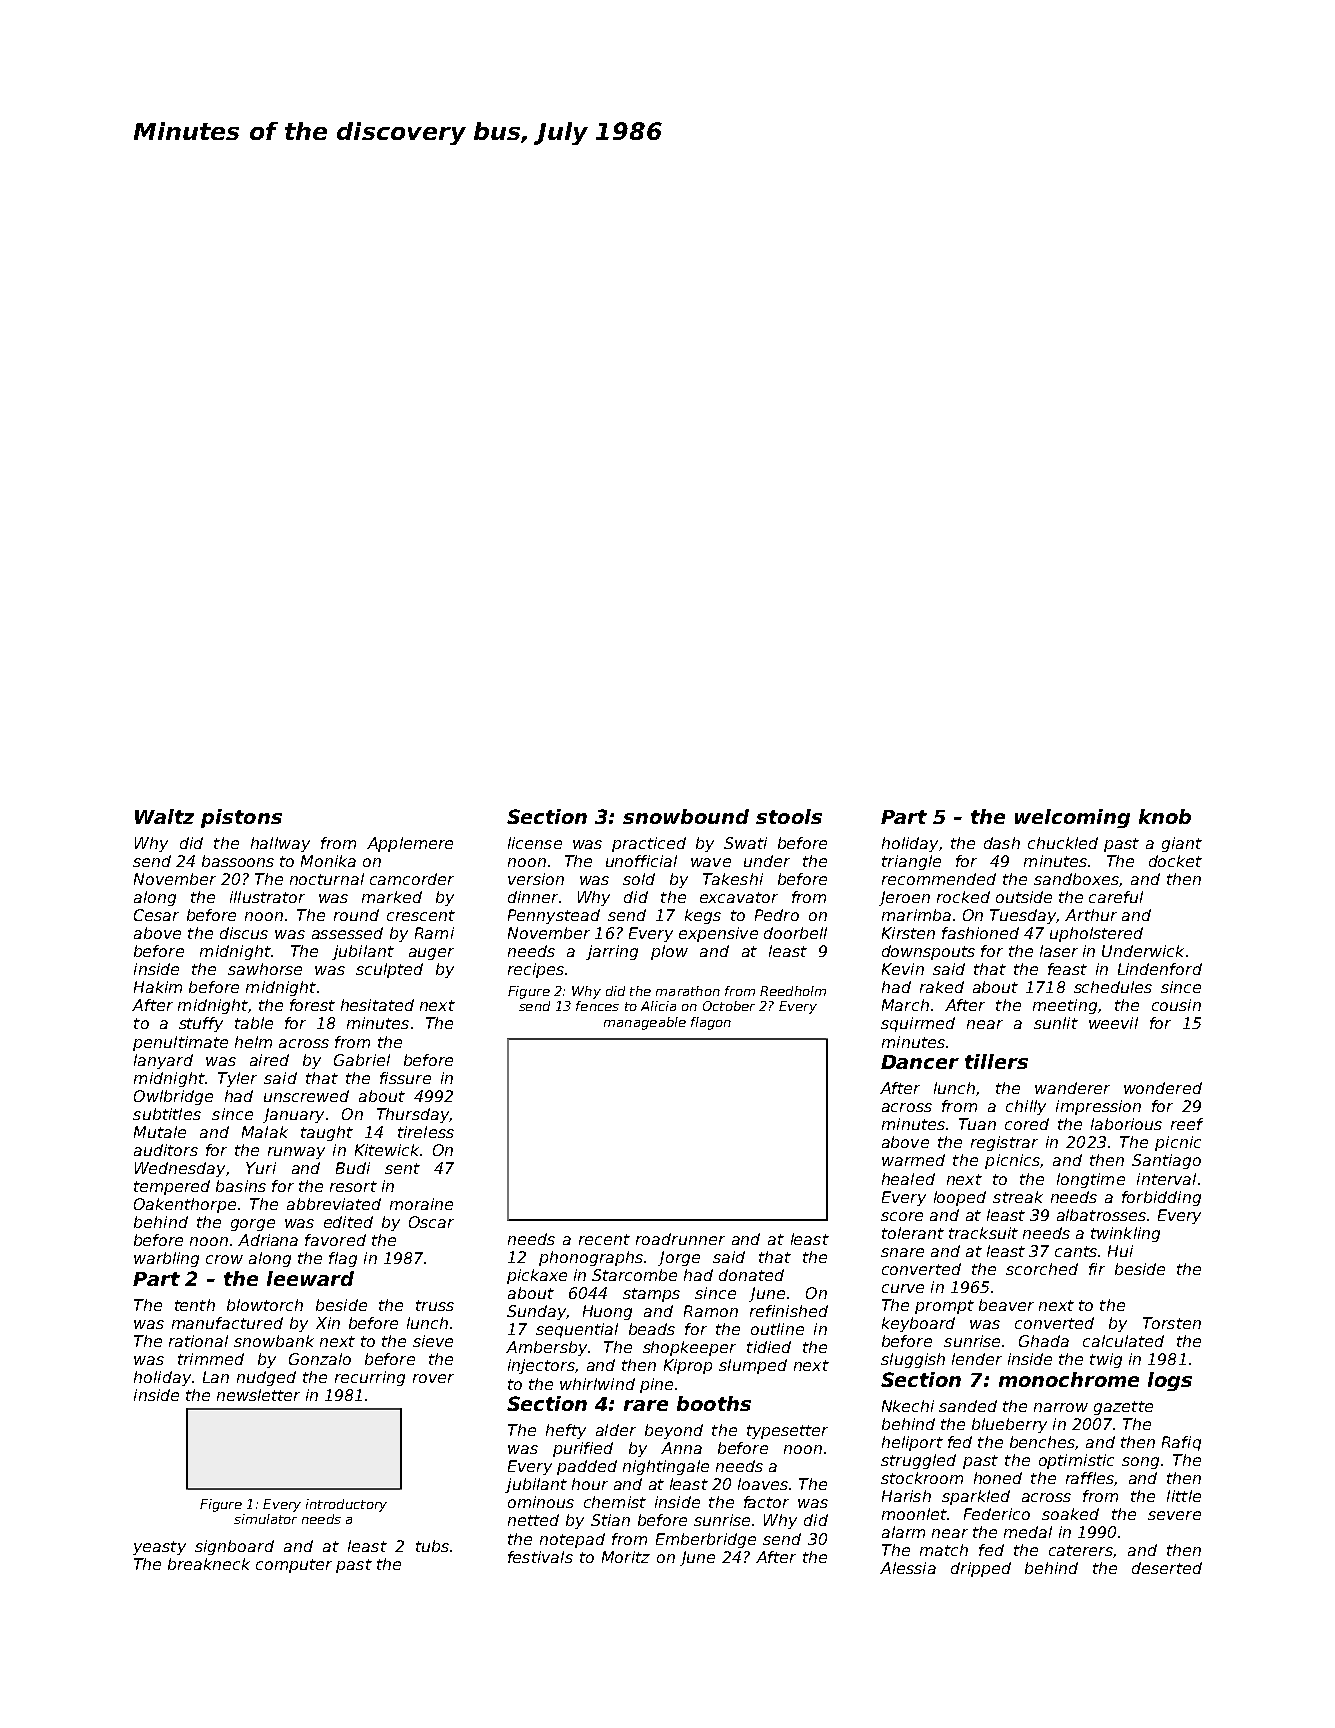 The image size is (1335, 1728). What do you see at coordinates (745, 843) in the screenshot?
I see `Swati` at bounding box center [745, 843].
